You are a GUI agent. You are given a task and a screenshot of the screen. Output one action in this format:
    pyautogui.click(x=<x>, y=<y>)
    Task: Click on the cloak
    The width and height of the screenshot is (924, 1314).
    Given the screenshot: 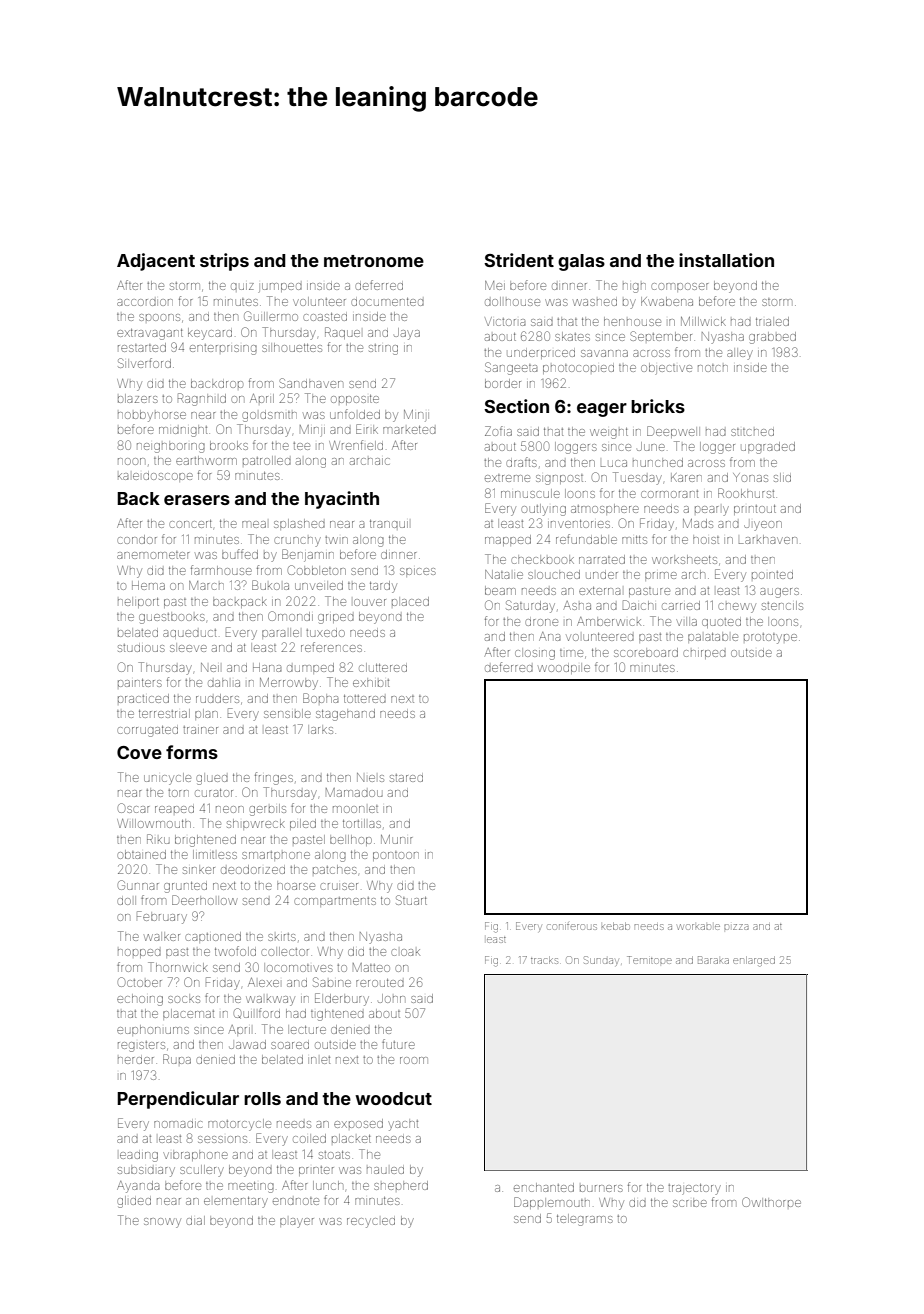 What is the action you would take?
    pyautogui.click(x=405, y=952)
